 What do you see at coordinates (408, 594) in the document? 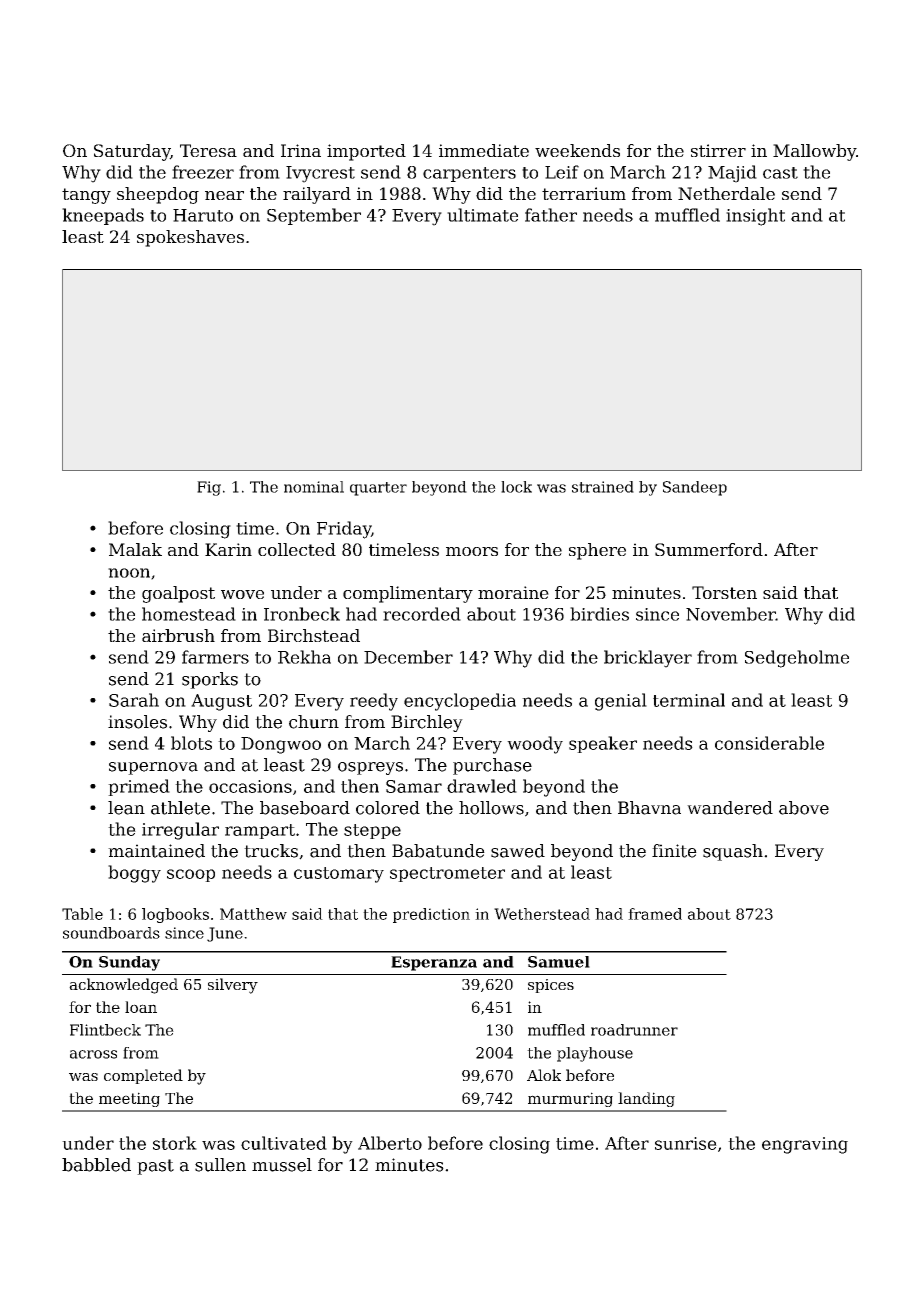
I see `complimentary` at bounding box center [408, 594].
